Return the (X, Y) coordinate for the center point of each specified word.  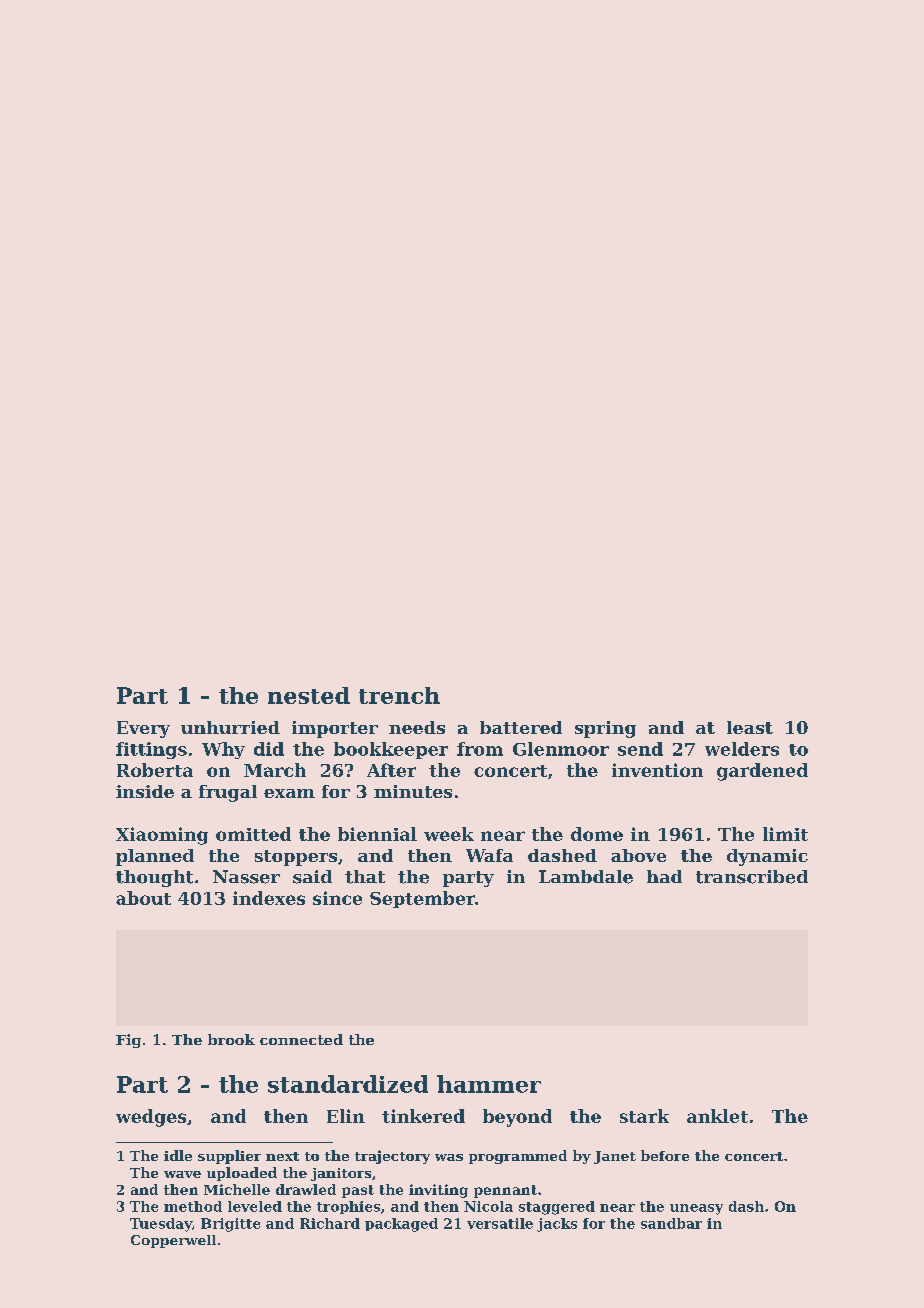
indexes (269, 898)
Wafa (489, 855)
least (750, 727)
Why (223, 750)
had (664, 876)
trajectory (392, 1157)
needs (417, 727)
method (193, 1206)
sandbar (671, 1223)
